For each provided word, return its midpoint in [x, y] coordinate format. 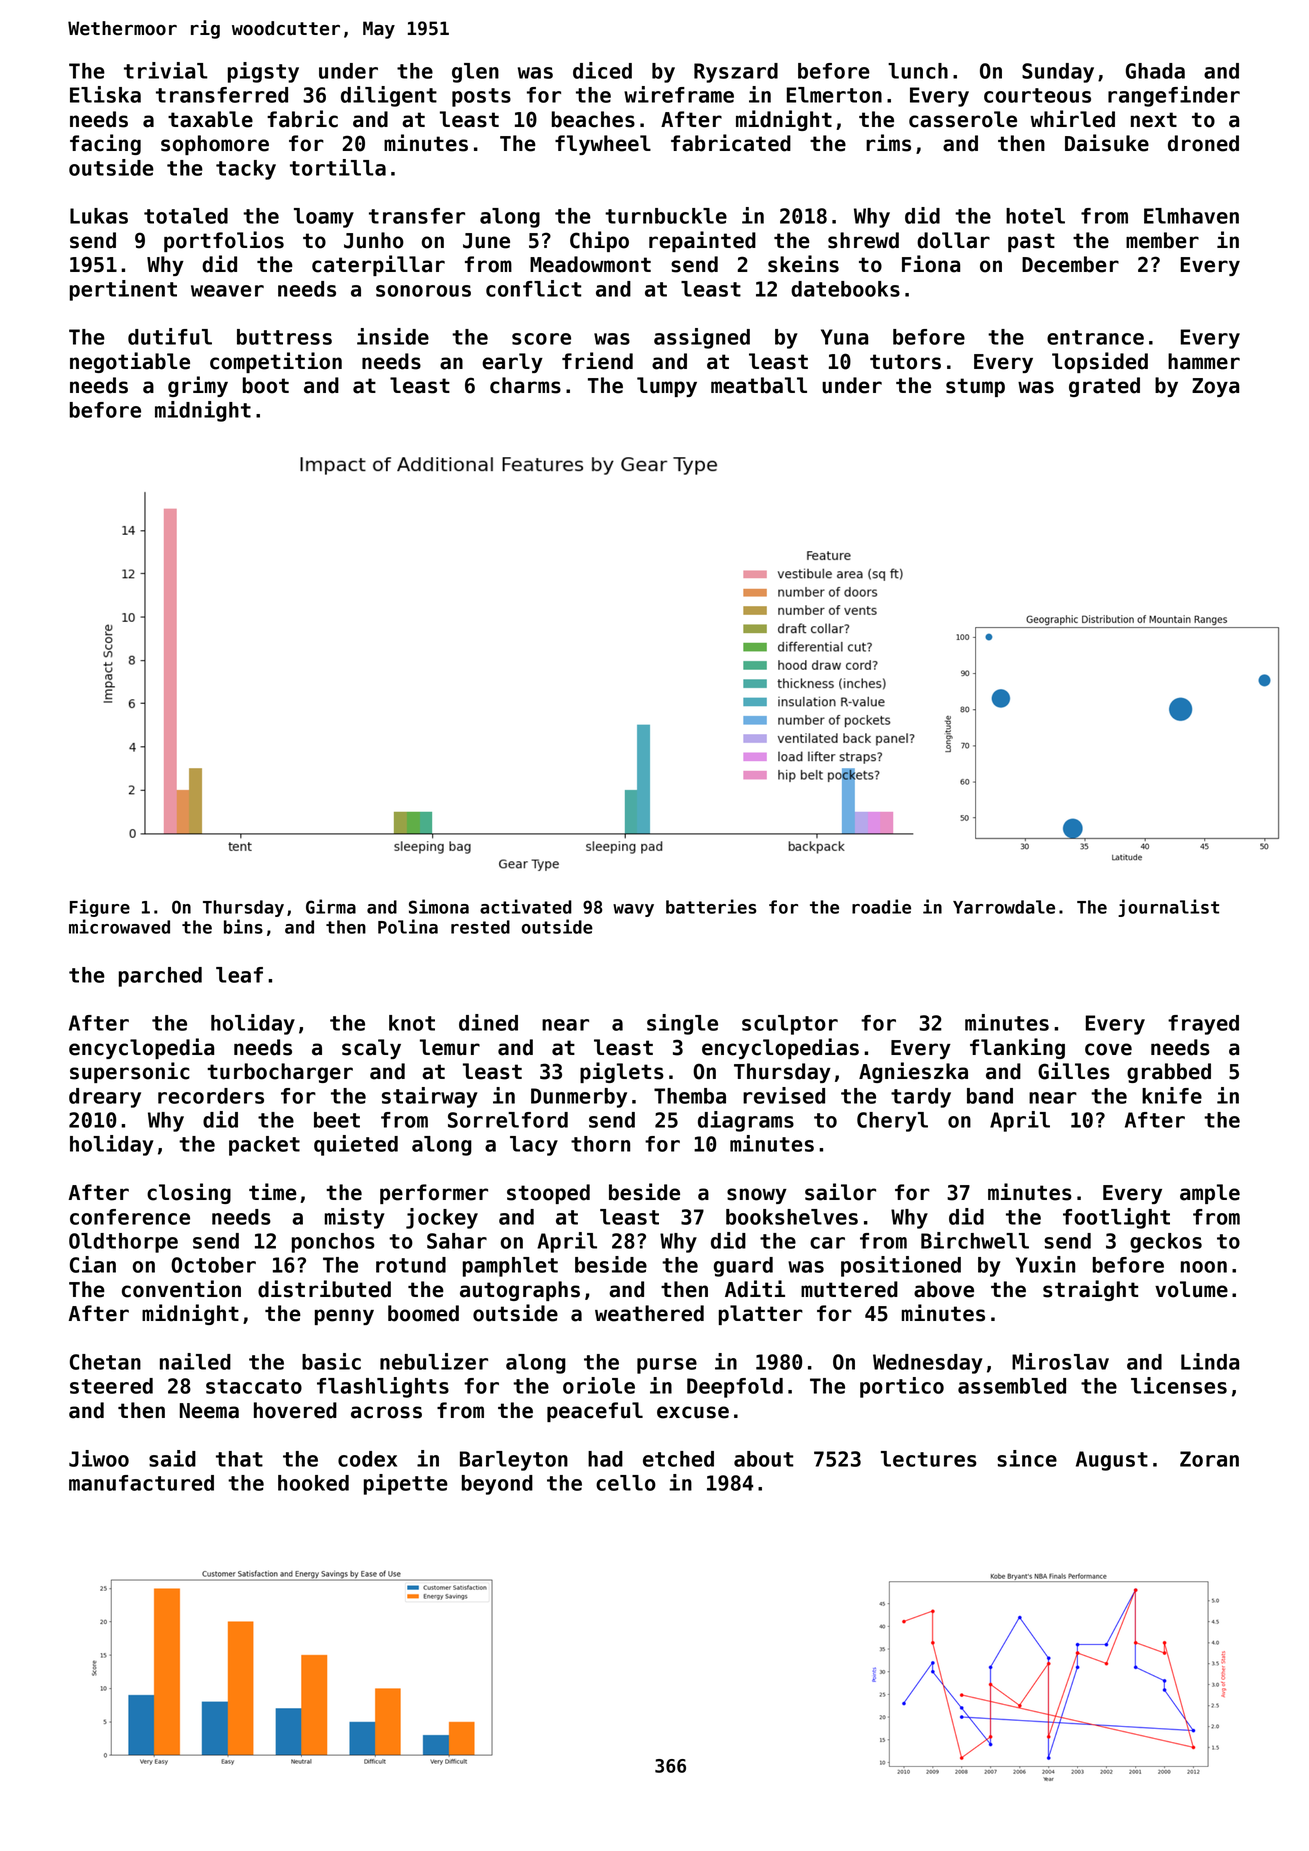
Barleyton [514, 1461]
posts [481, 97]
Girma [331, 906]
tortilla [338, 167]
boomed [423, 1313]
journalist [1168, 908]
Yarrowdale [1004, 907]
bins [243, 926]
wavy [633, 910]
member [1162, 240]
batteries [711, 906]
